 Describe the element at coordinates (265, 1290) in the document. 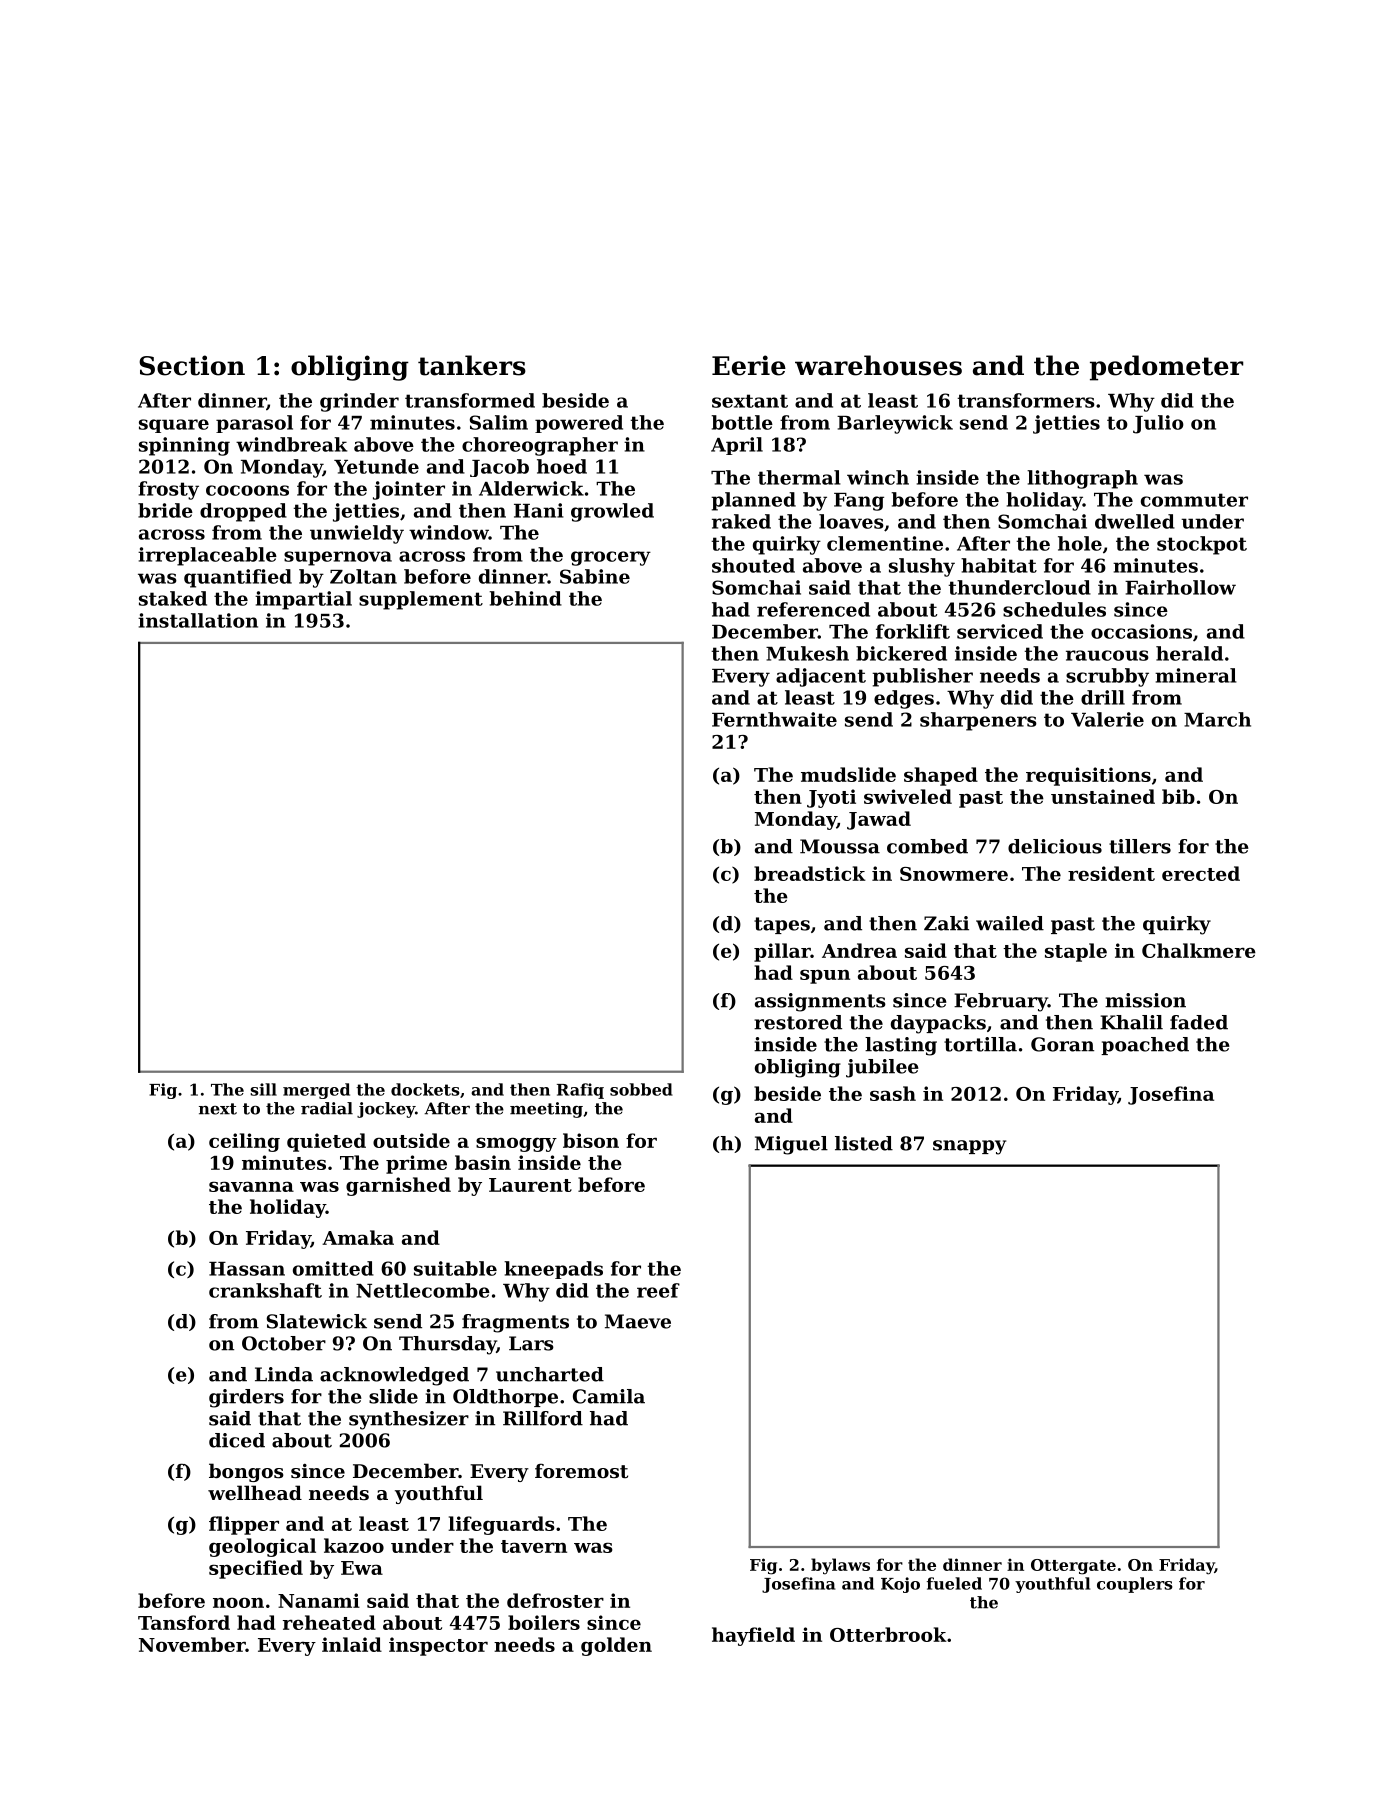

I see `crankshaft` at that location.
